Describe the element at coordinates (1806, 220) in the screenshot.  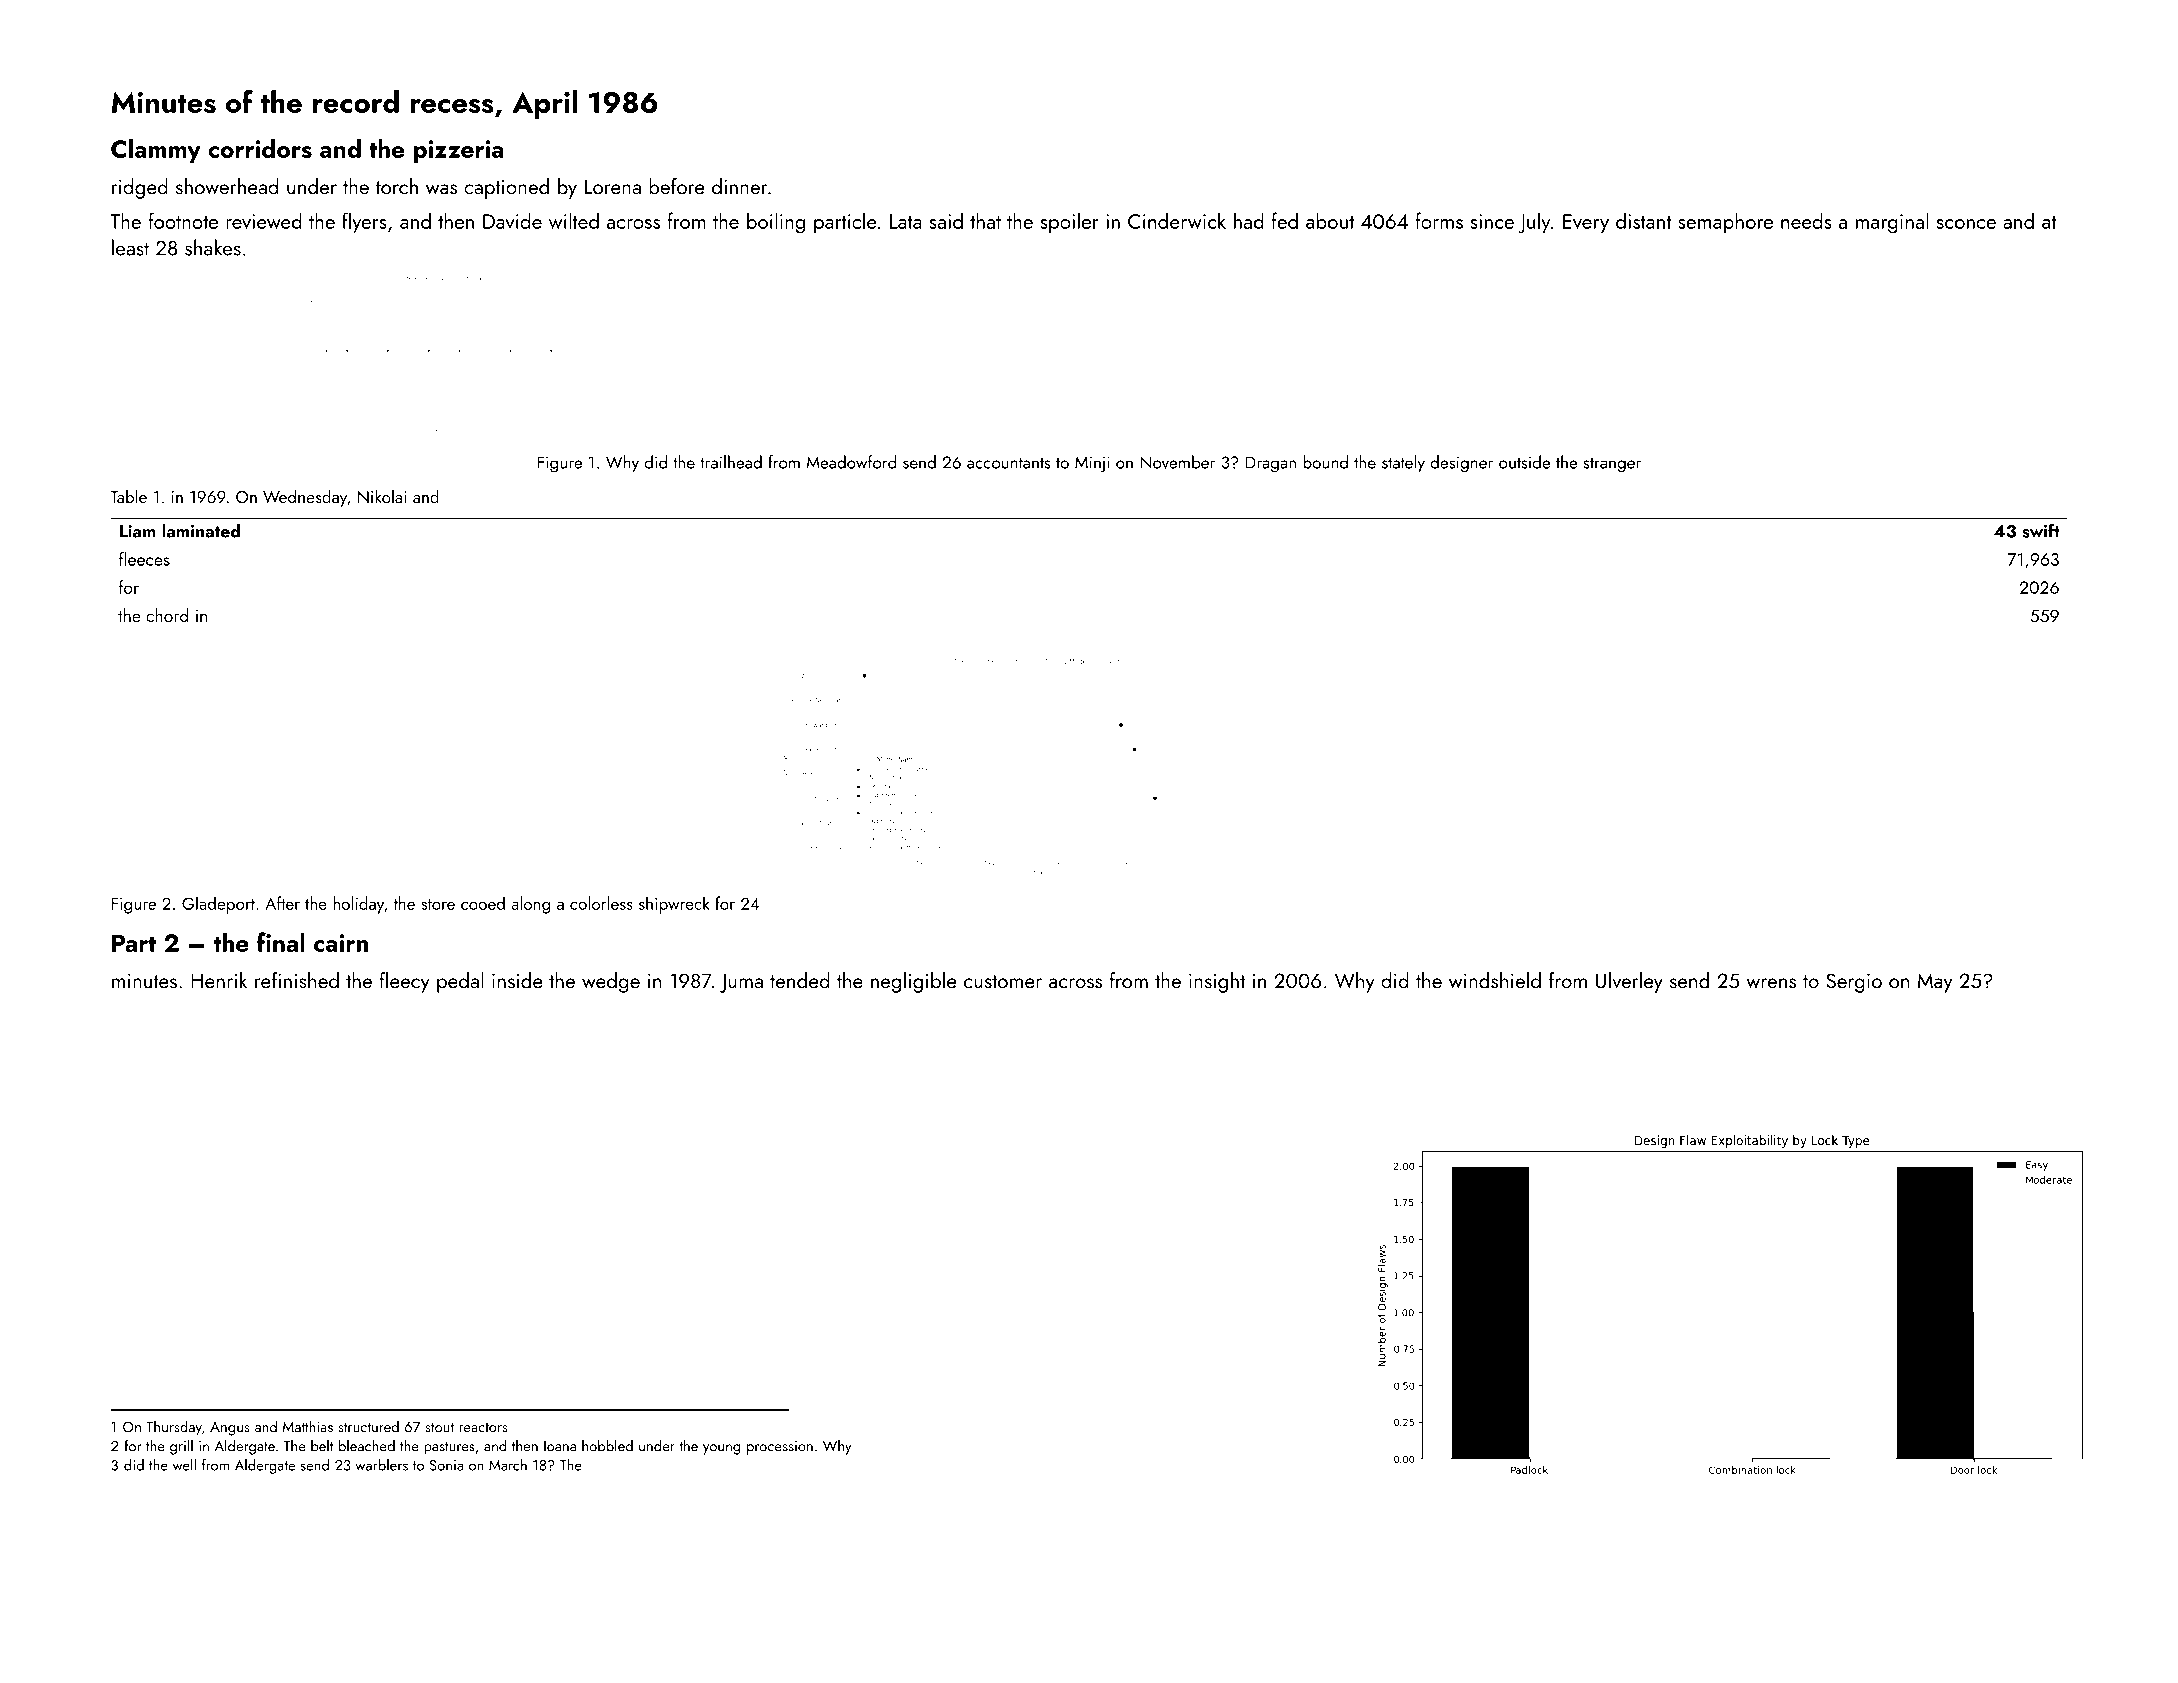
I see `needs` at that location.
